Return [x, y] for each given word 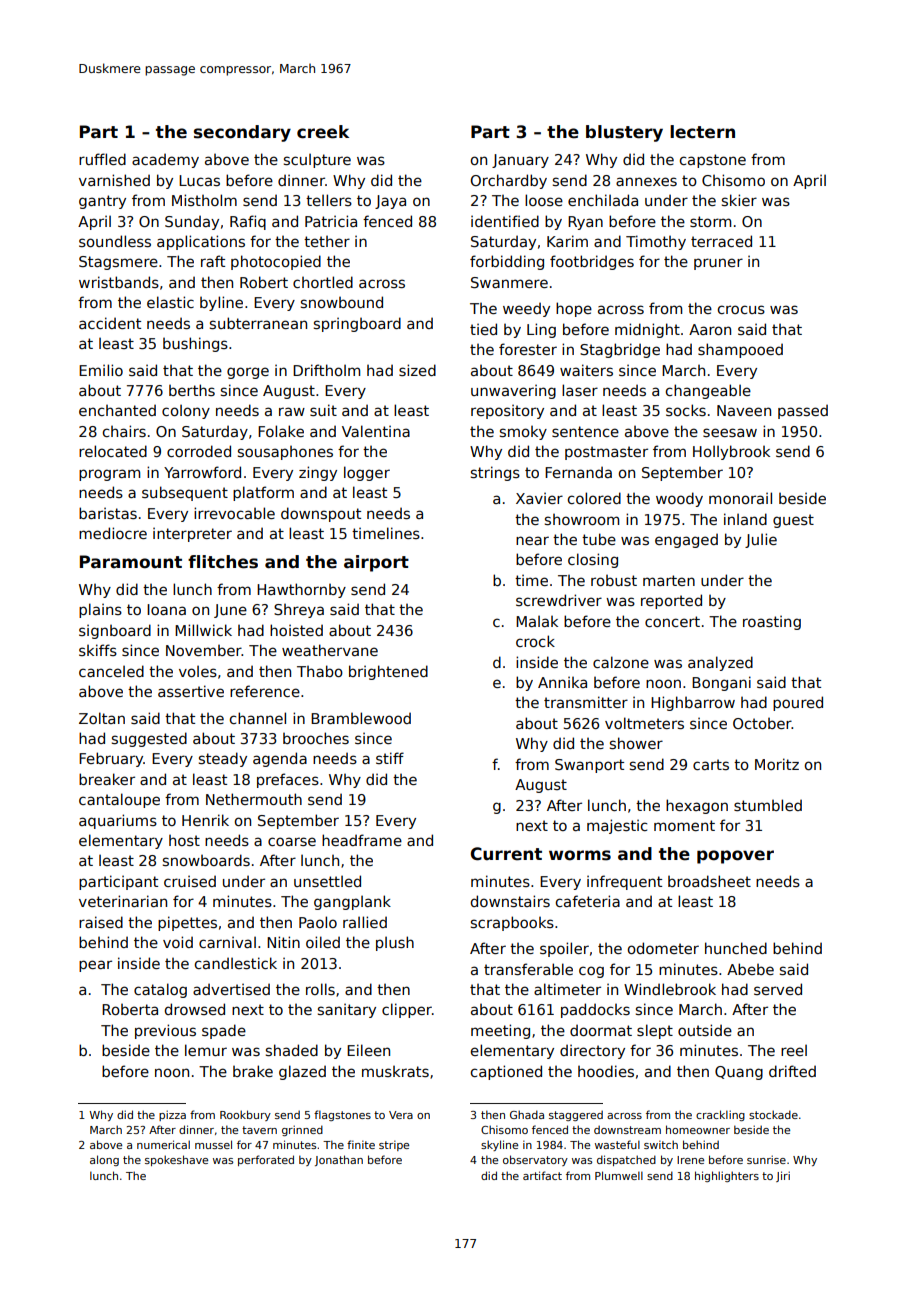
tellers [329, 200]
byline [221, 303]
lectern [702, 132]
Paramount [131, 562]
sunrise [766, 1159]
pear [95, 966]
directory [592, 1051]
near [532, 540]
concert [672, 621]
